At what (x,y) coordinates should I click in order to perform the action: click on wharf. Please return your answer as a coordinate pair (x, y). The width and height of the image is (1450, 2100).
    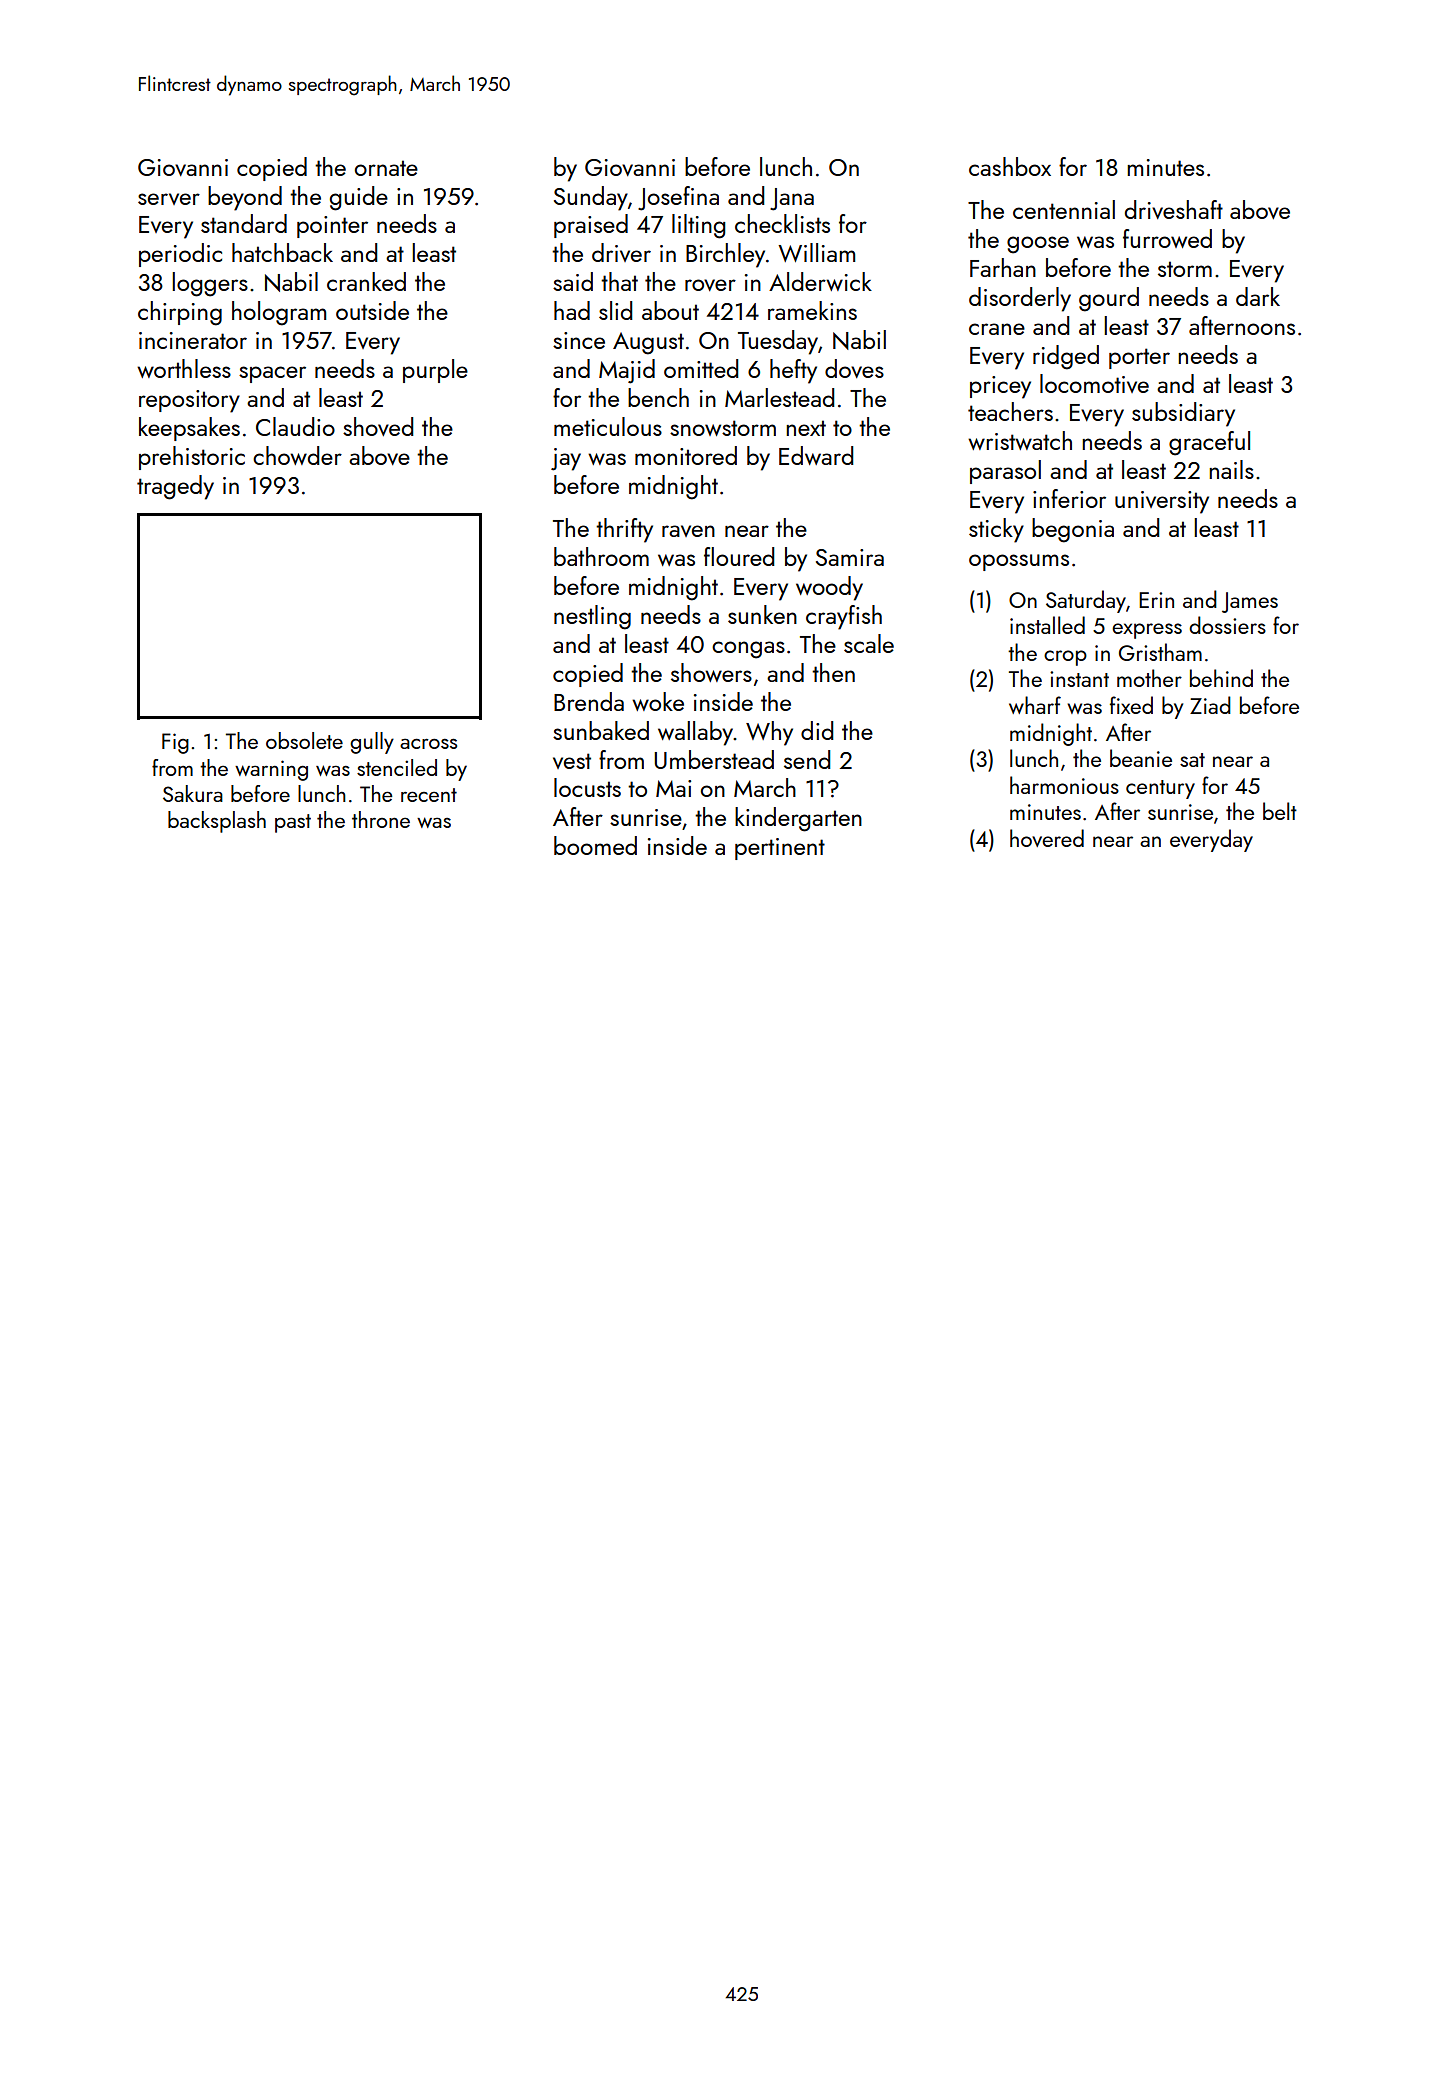
    Looking at the image, I should click on (1035, 705).
